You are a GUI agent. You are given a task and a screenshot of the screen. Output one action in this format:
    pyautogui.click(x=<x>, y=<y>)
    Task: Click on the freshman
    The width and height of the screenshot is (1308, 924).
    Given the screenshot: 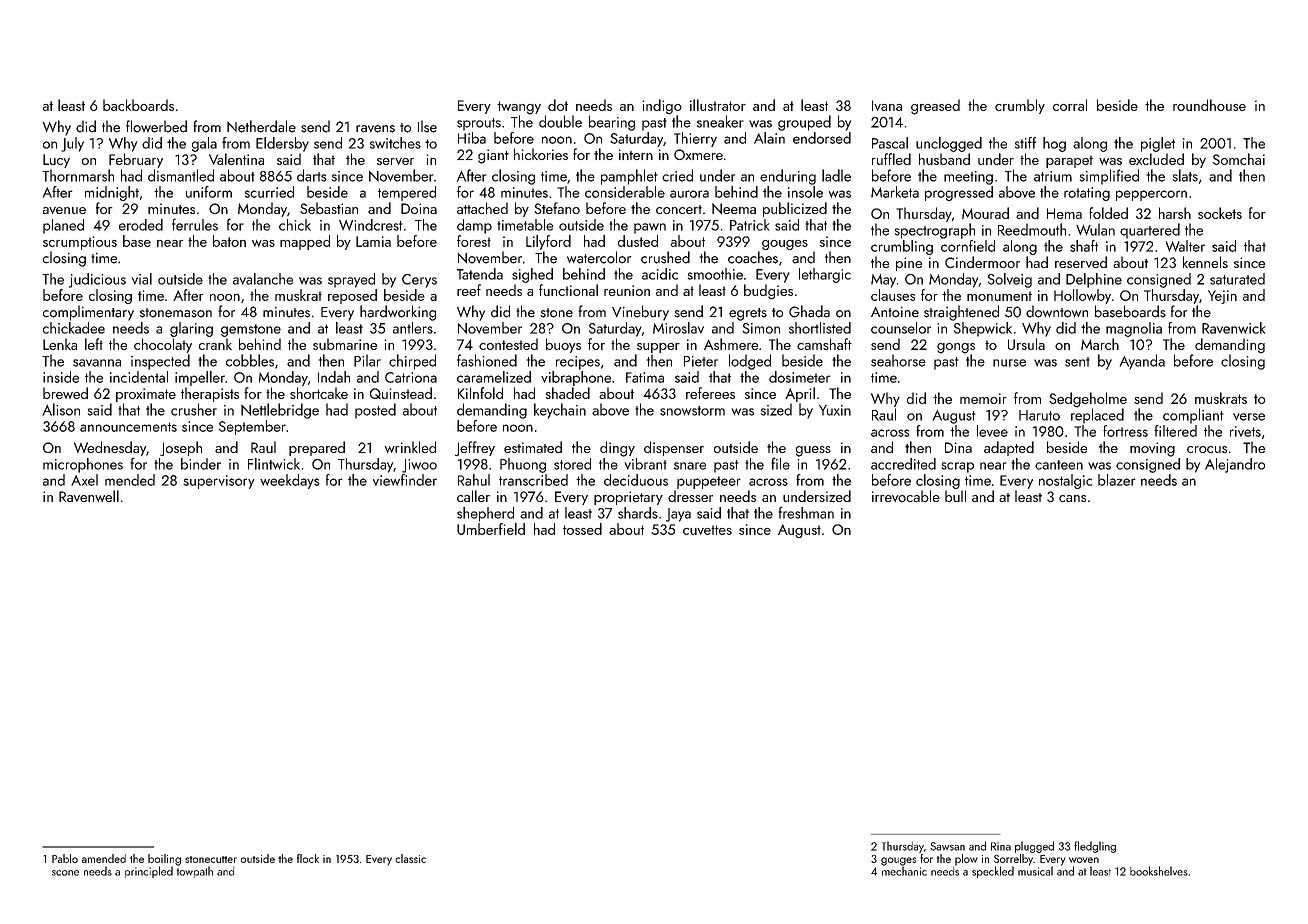 What is the action you would take?
    pyautogui.click(x=806, y=512)
